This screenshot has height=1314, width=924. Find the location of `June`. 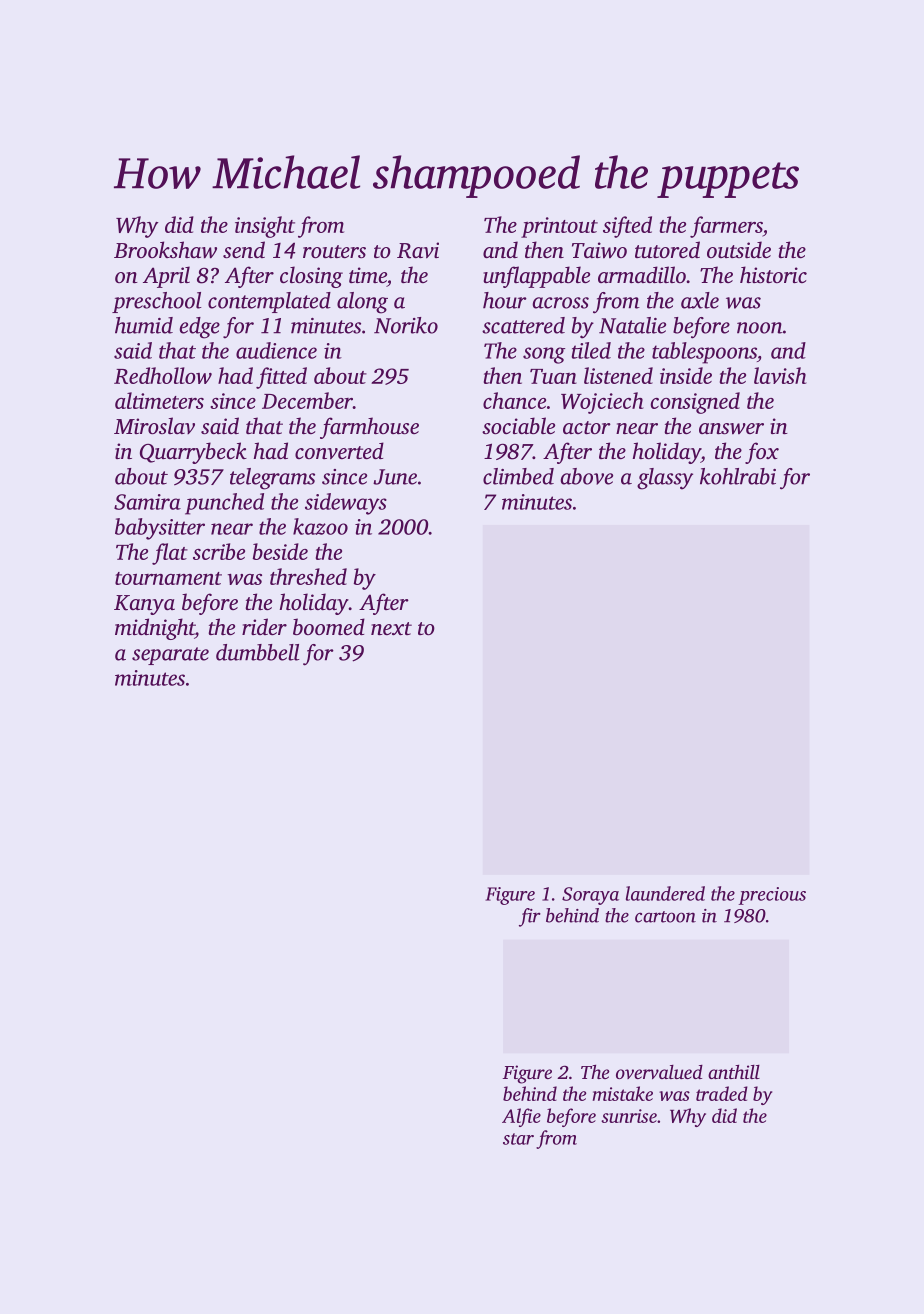

June is located at coordinates (395, 477).
